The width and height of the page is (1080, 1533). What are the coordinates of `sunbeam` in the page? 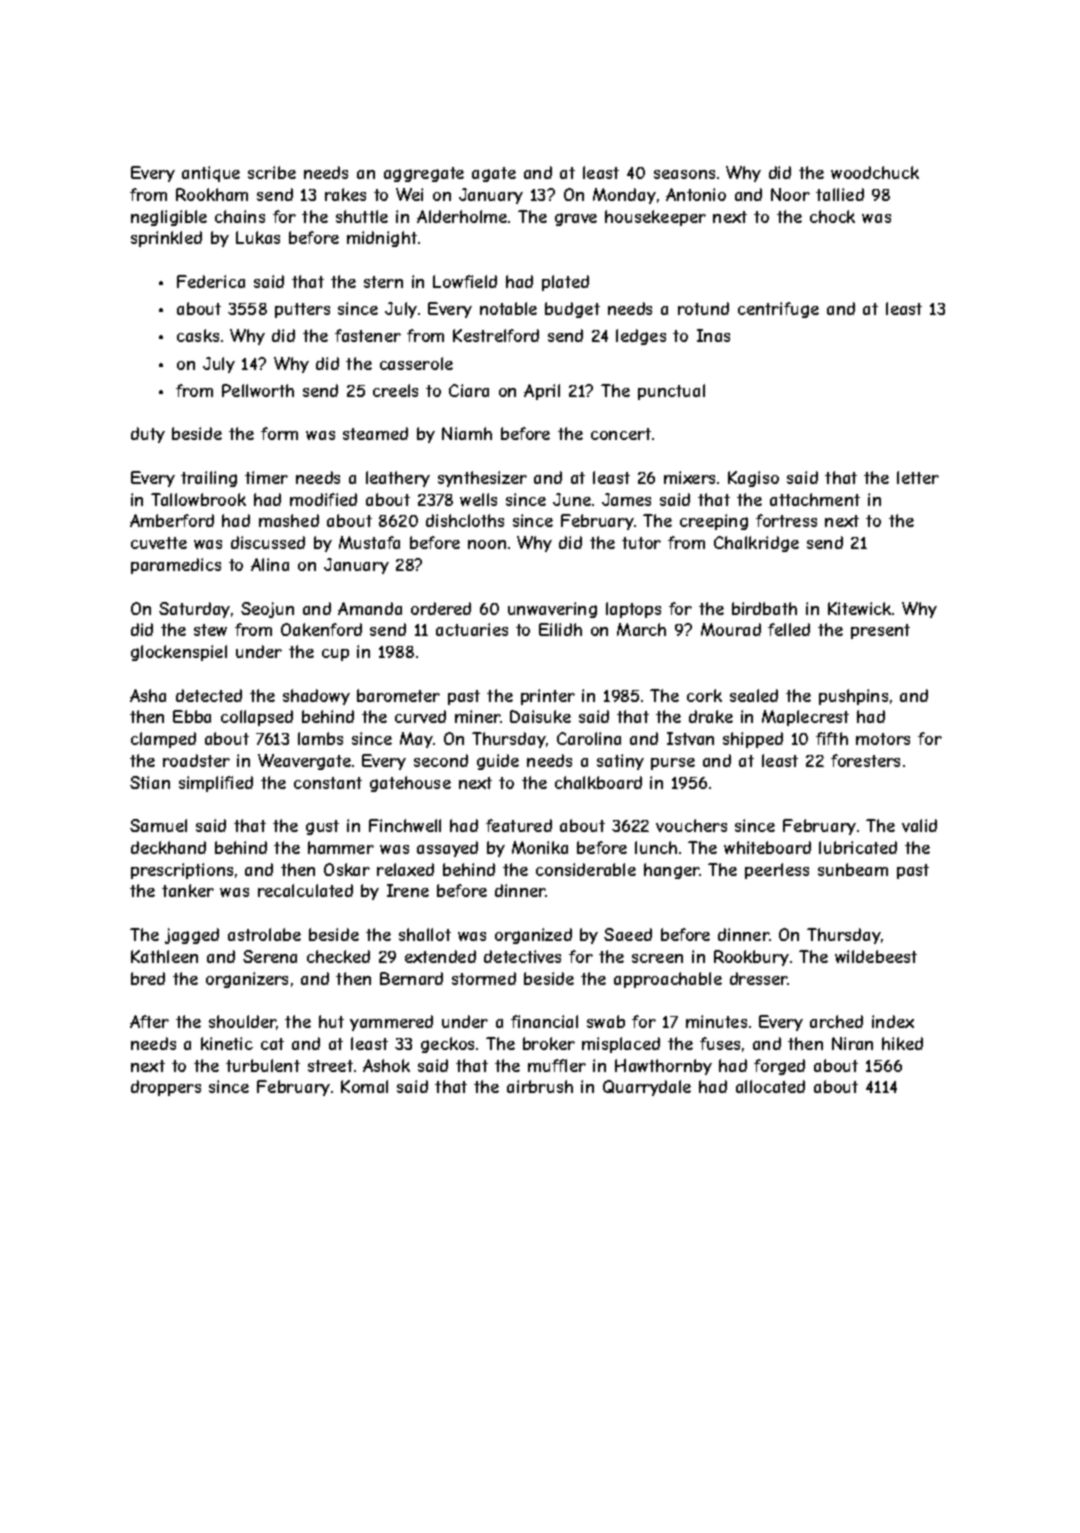 It's located at (853, 869).
